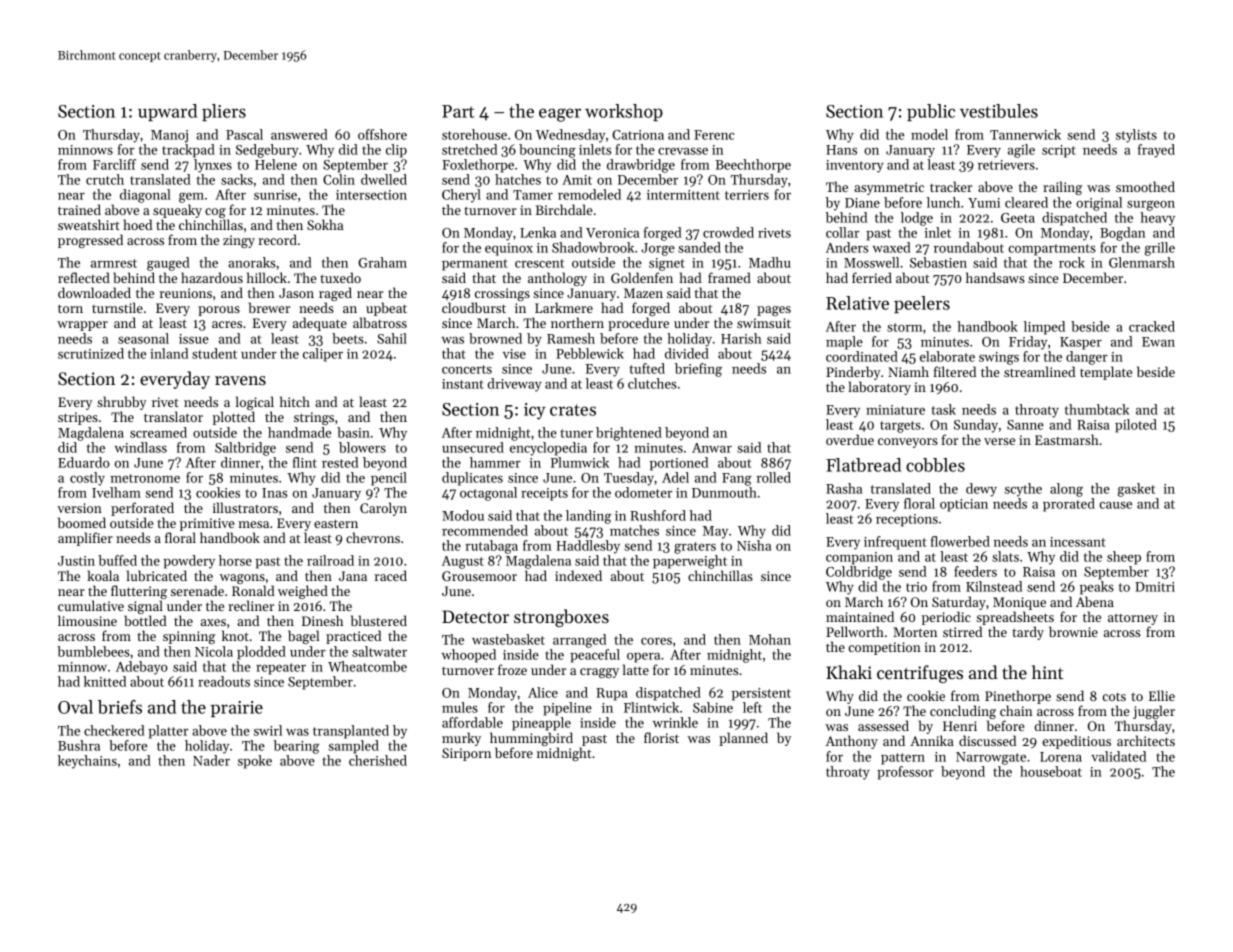  Describe the element at coordinates (690, 562) in the screenshot. I see `paperweight` at that location.
